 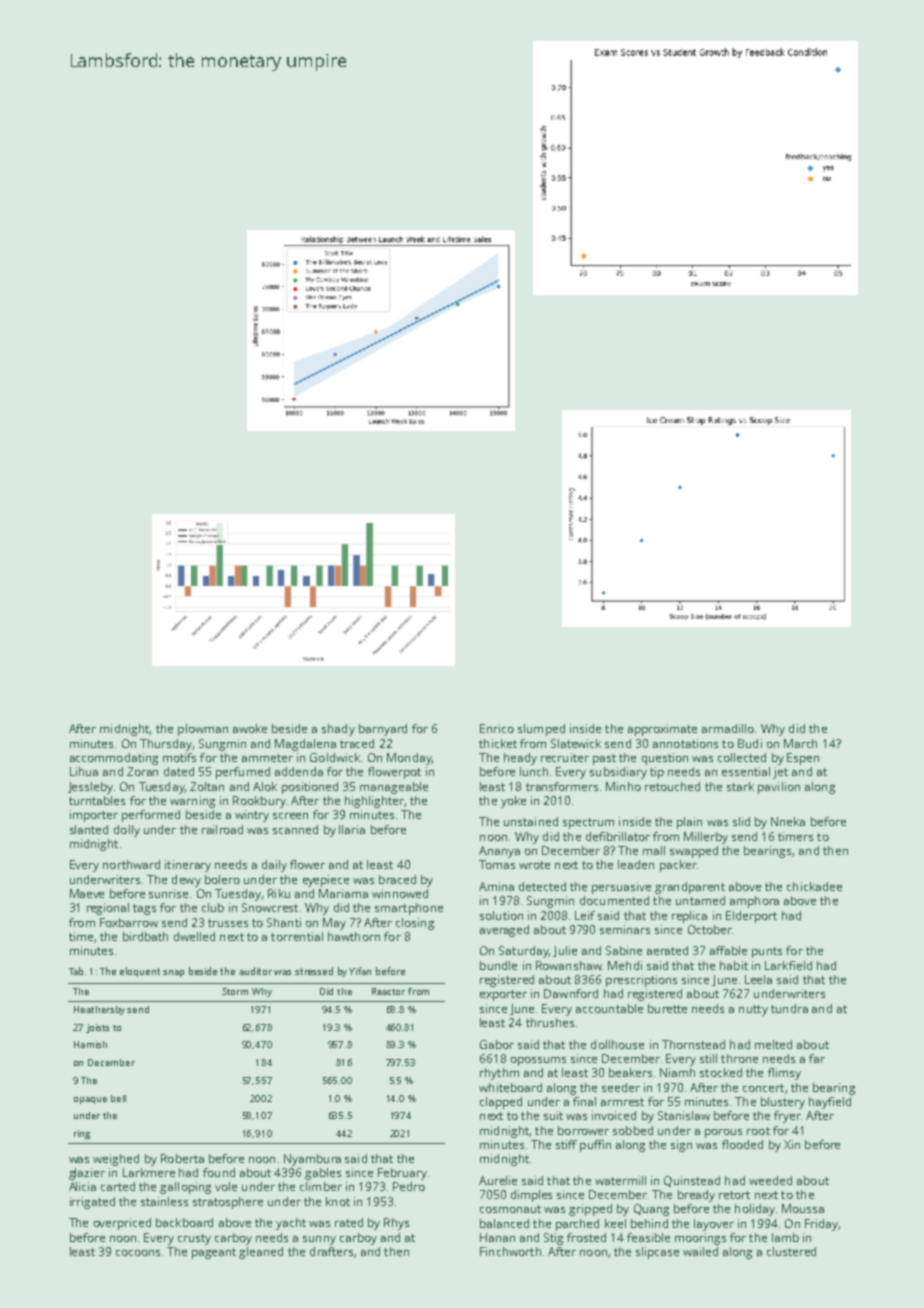 I want to click on Finchworth, so click(x=510, y=1251).
